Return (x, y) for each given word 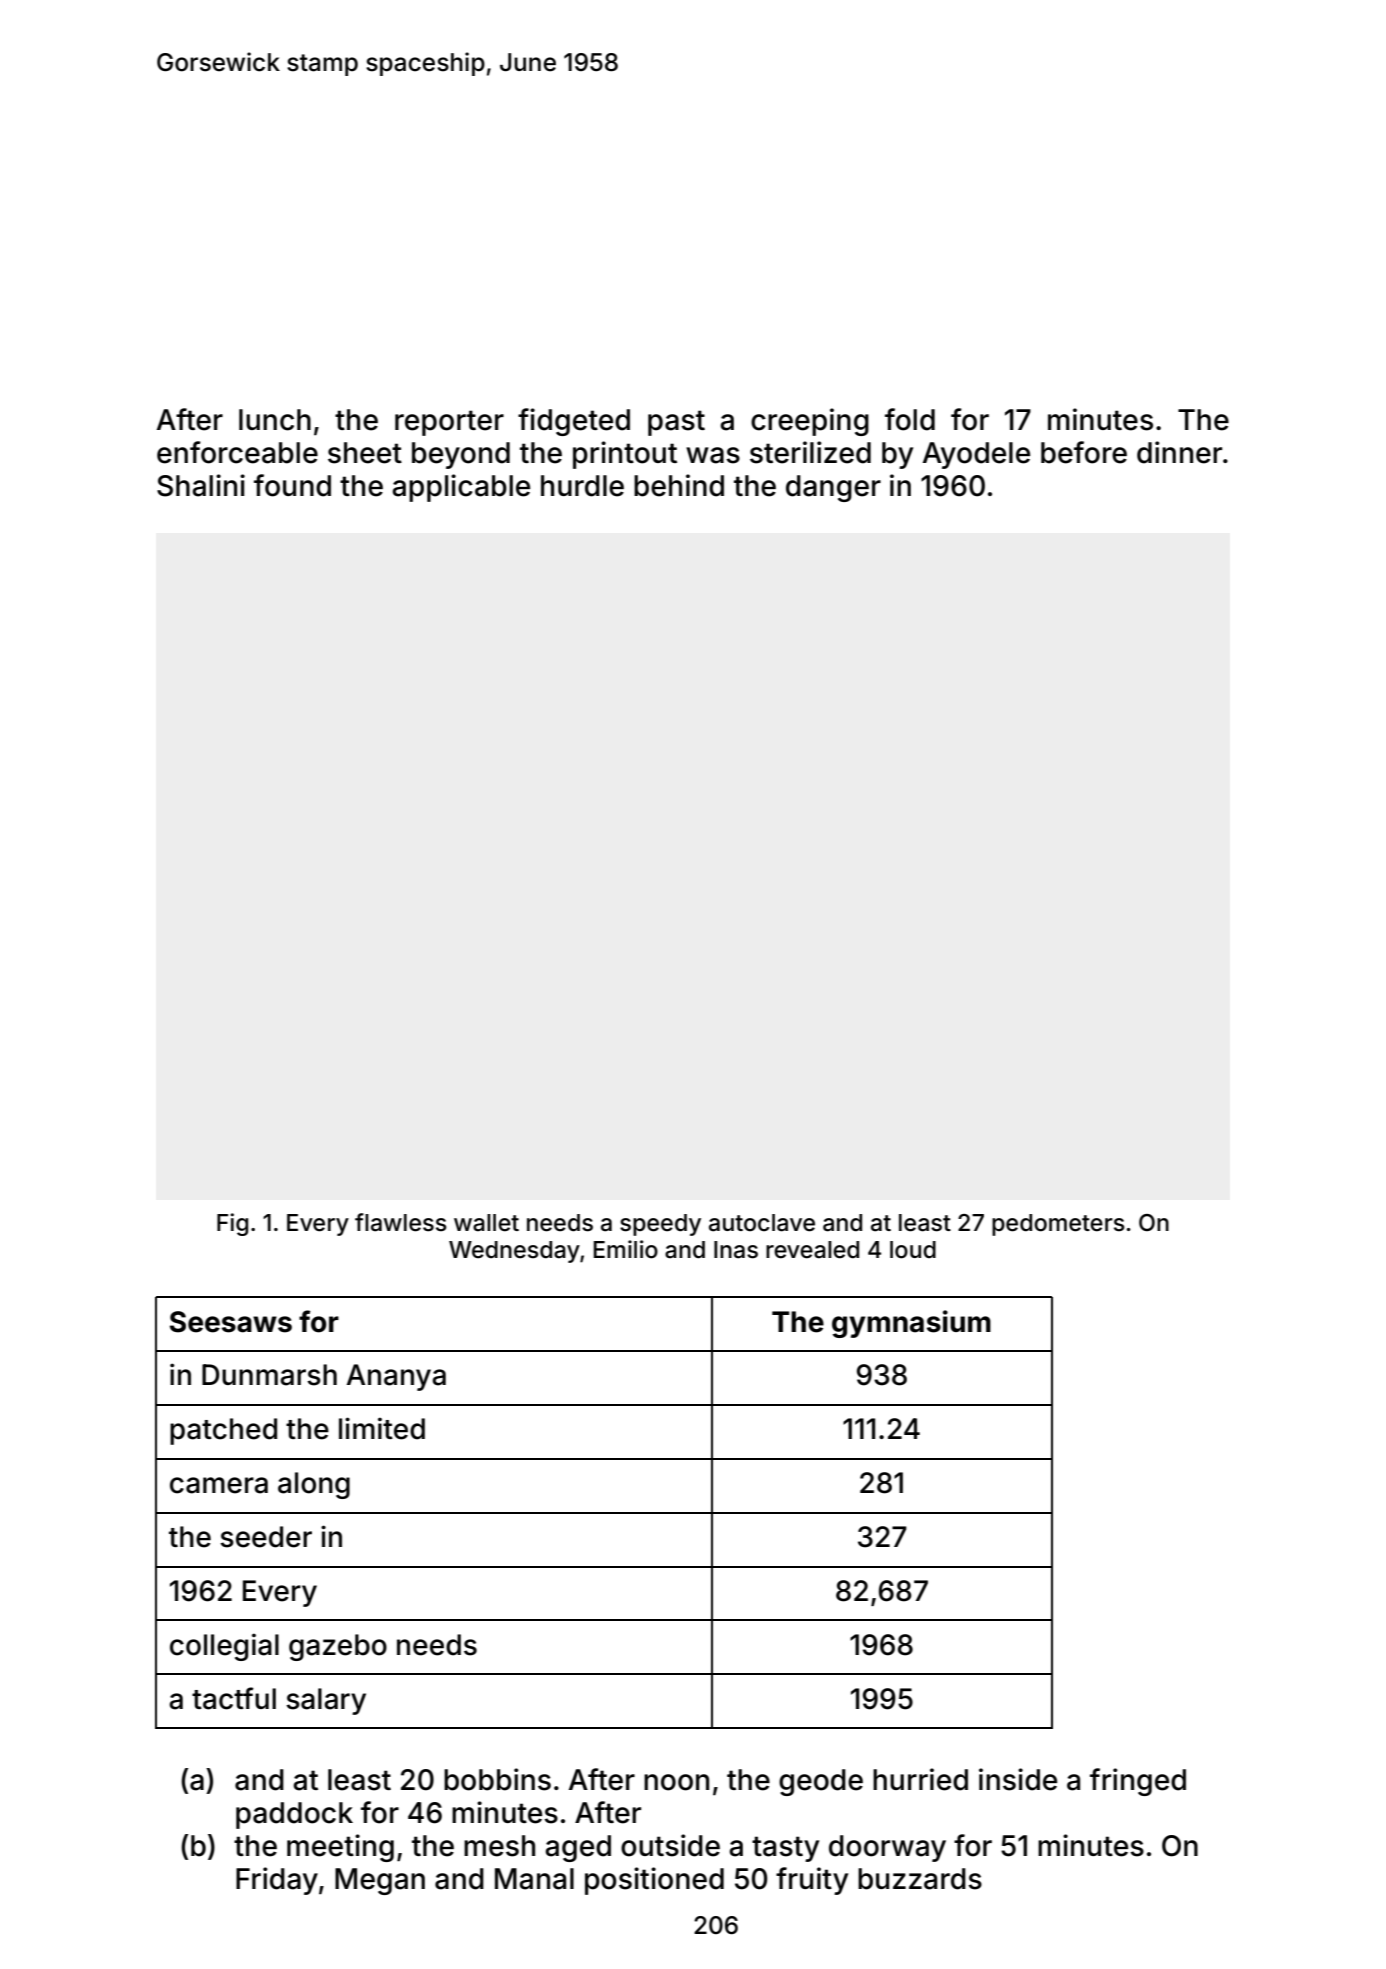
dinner (1179, 452)
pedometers (1058, 1225)
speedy (660, 1225)
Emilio (626, 1249)
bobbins (497, 1779)
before (1084, 452)
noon (676, 1782)
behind (679, 485)
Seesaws (231, 1322)
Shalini (201, 485)
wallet (486, 1223)
